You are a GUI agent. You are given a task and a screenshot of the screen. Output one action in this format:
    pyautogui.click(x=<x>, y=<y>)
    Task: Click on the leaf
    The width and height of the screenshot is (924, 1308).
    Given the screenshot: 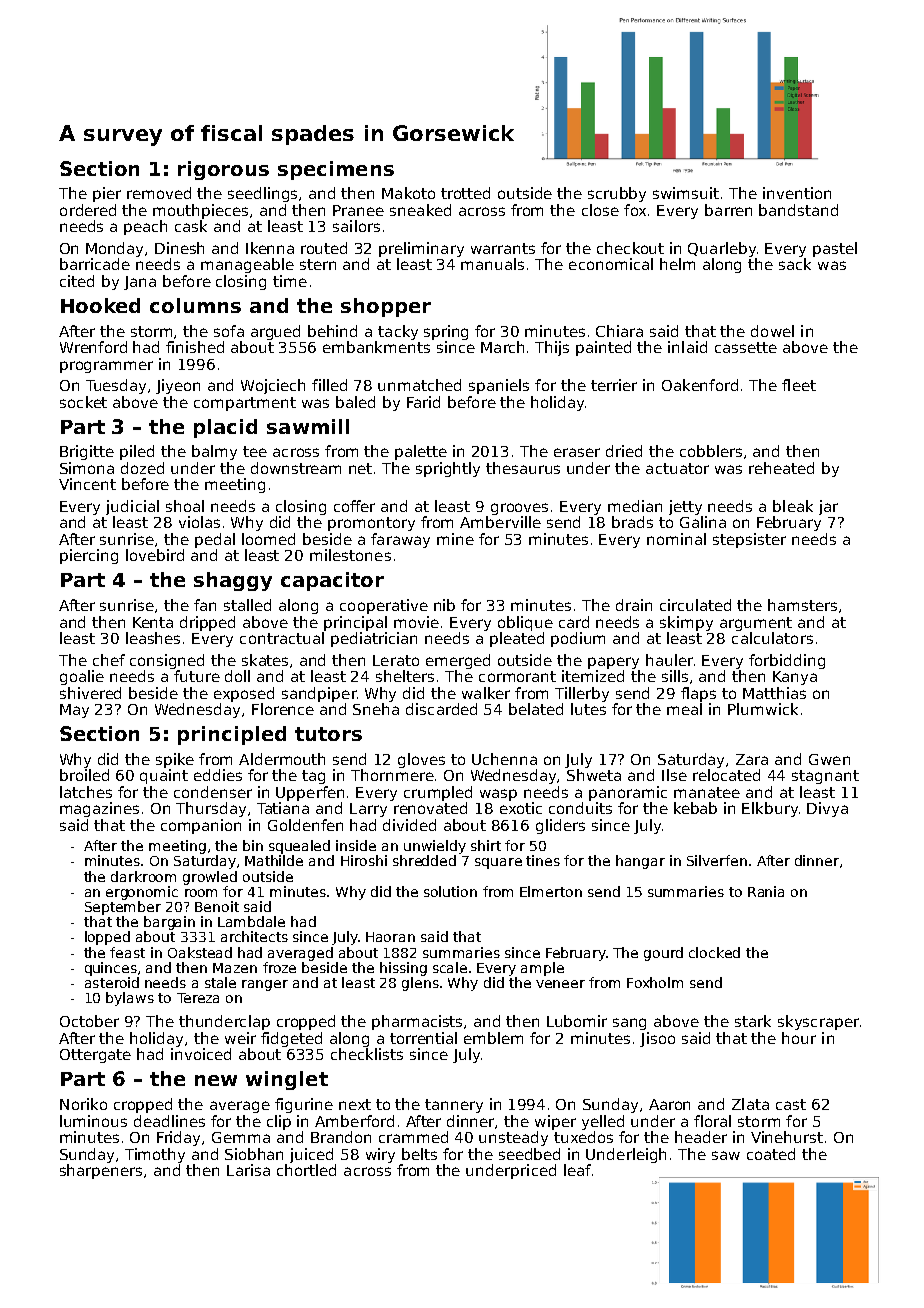 What is the action you would take?
    pyautogui.click(x=577, y=1170)
